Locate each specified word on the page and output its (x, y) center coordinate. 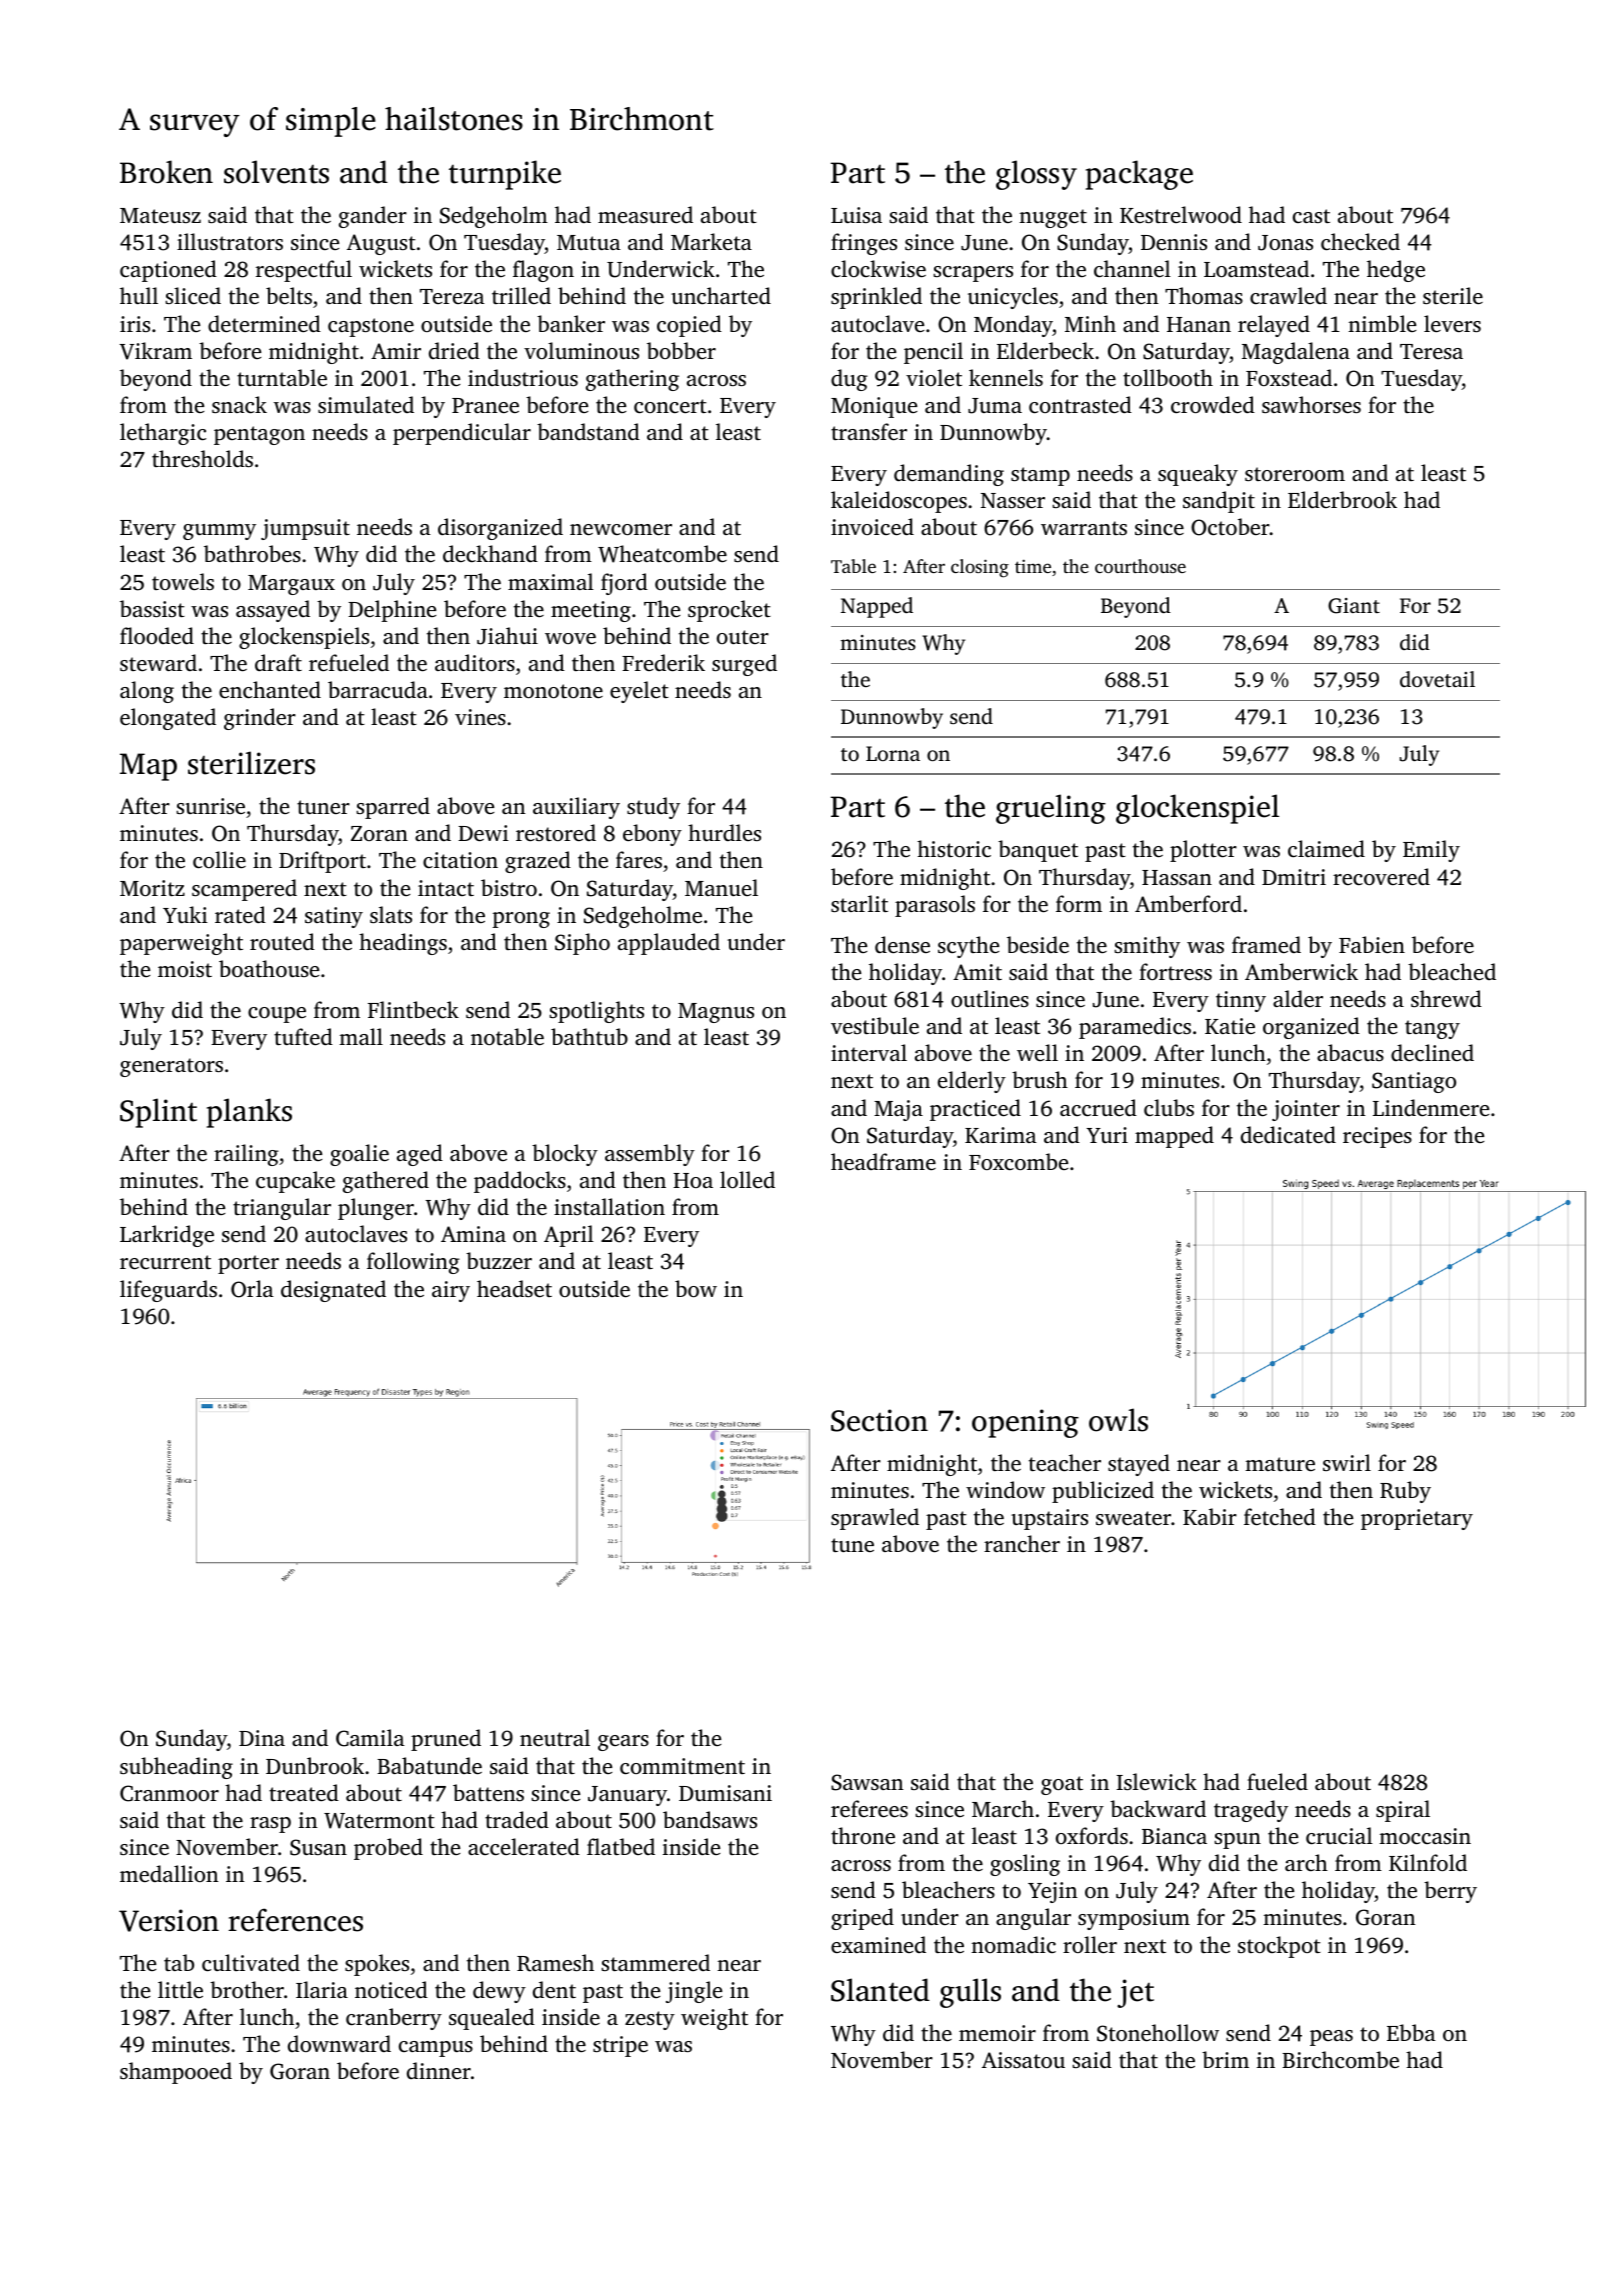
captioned (168, 271)
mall (361, 1036)
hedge (1396, 271)
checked (1360, 241)
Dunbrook (315, 1765)
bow (696, 1288)
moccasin (1425, 1836)
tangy (1432, 1029)
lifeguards (168, 1291)
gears (623, 1743)
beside (1038, 944)
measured (645, 214)
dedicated (1288, 1134)
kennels (1006, 377)
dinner (439, 2070)
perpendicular (462, 434)
